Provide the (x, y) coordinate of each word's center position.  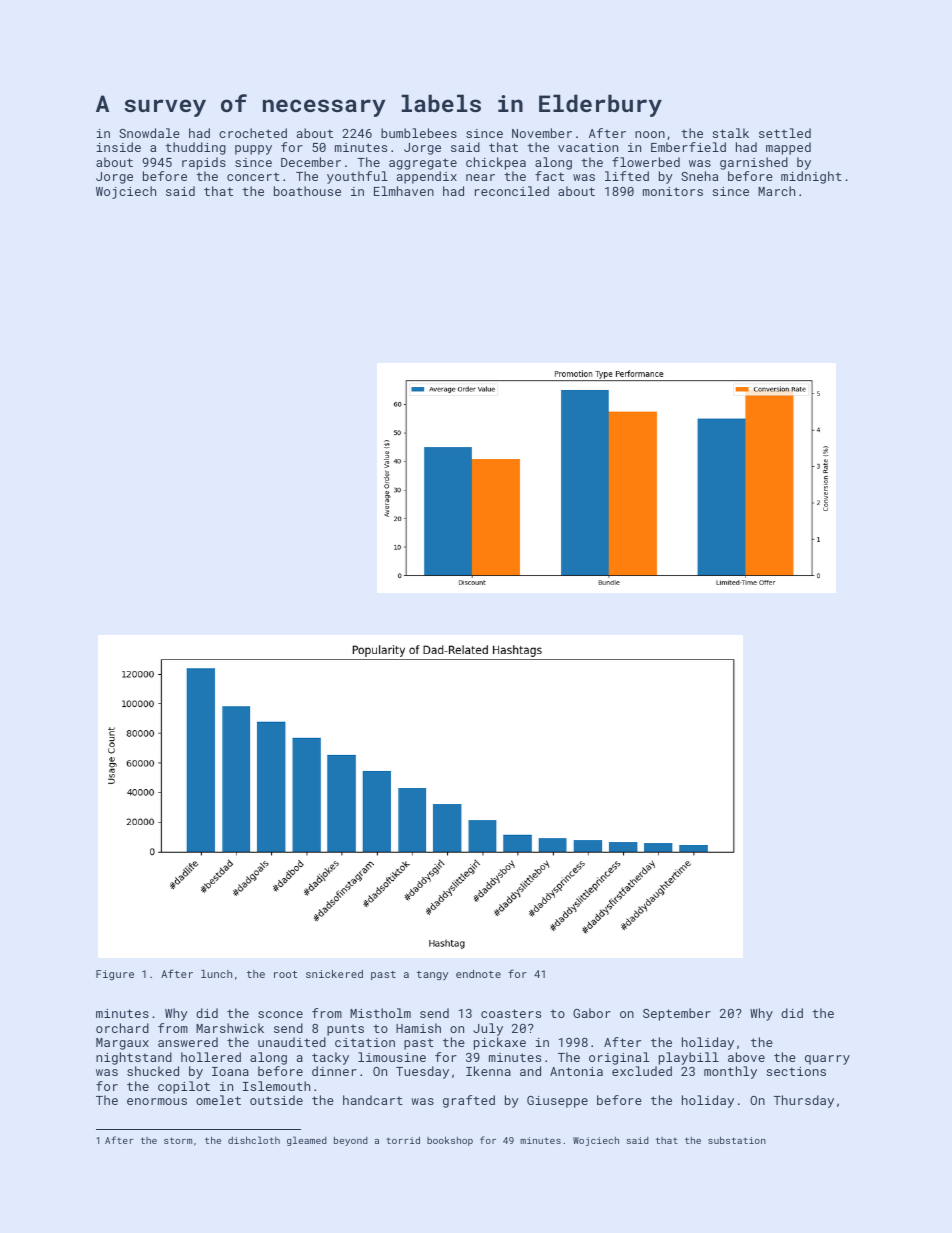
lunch (216, 974)
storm (178, 1140)
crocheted (253, 133)
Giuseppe (557, 1102)
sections (796, 1071)
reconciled (512, 191)
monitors (673, 191)
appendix (427, 177)
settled (785, 133)
